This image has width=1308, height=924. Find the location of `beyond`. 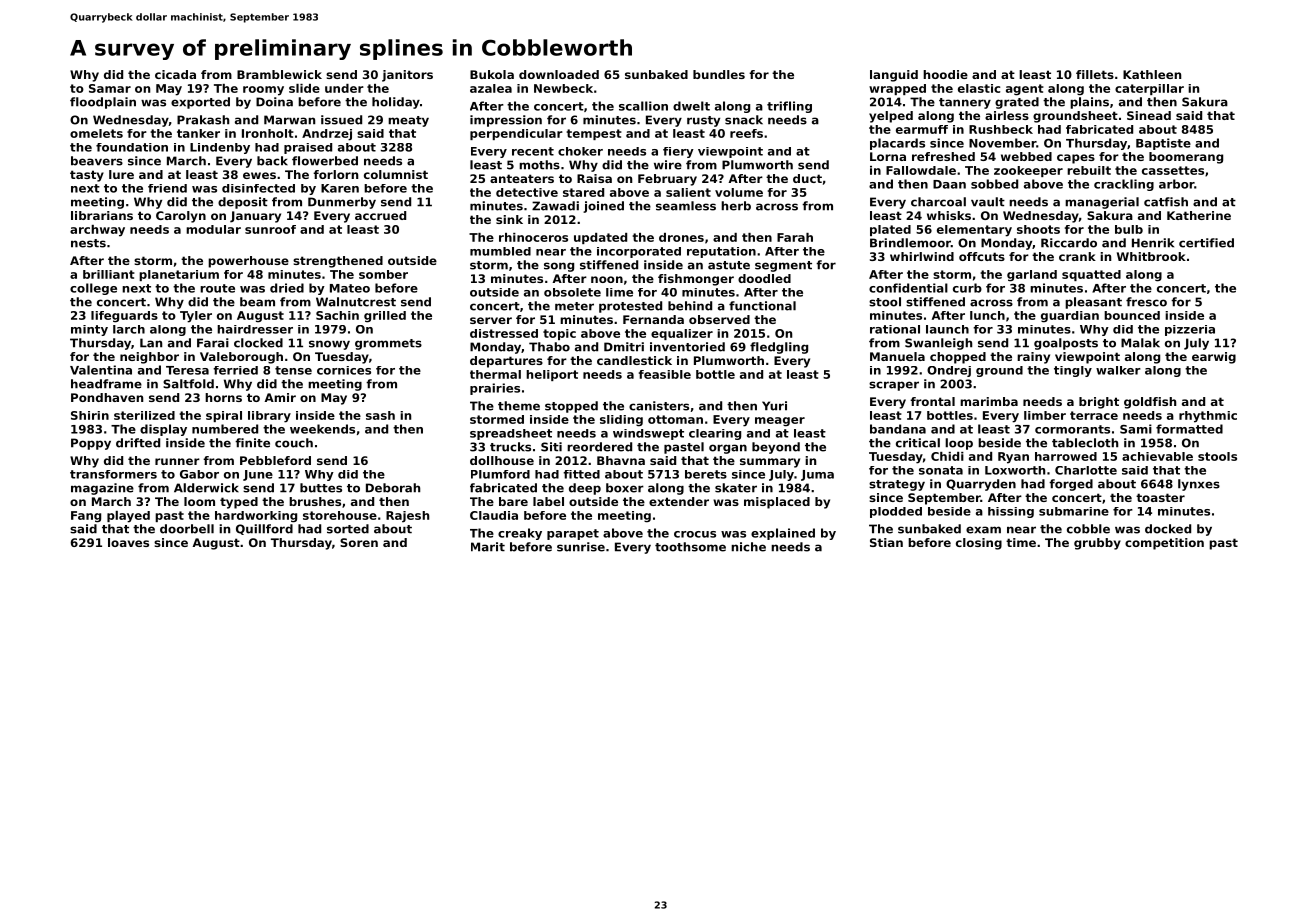

beyond is located at coordinates (776, 448).
